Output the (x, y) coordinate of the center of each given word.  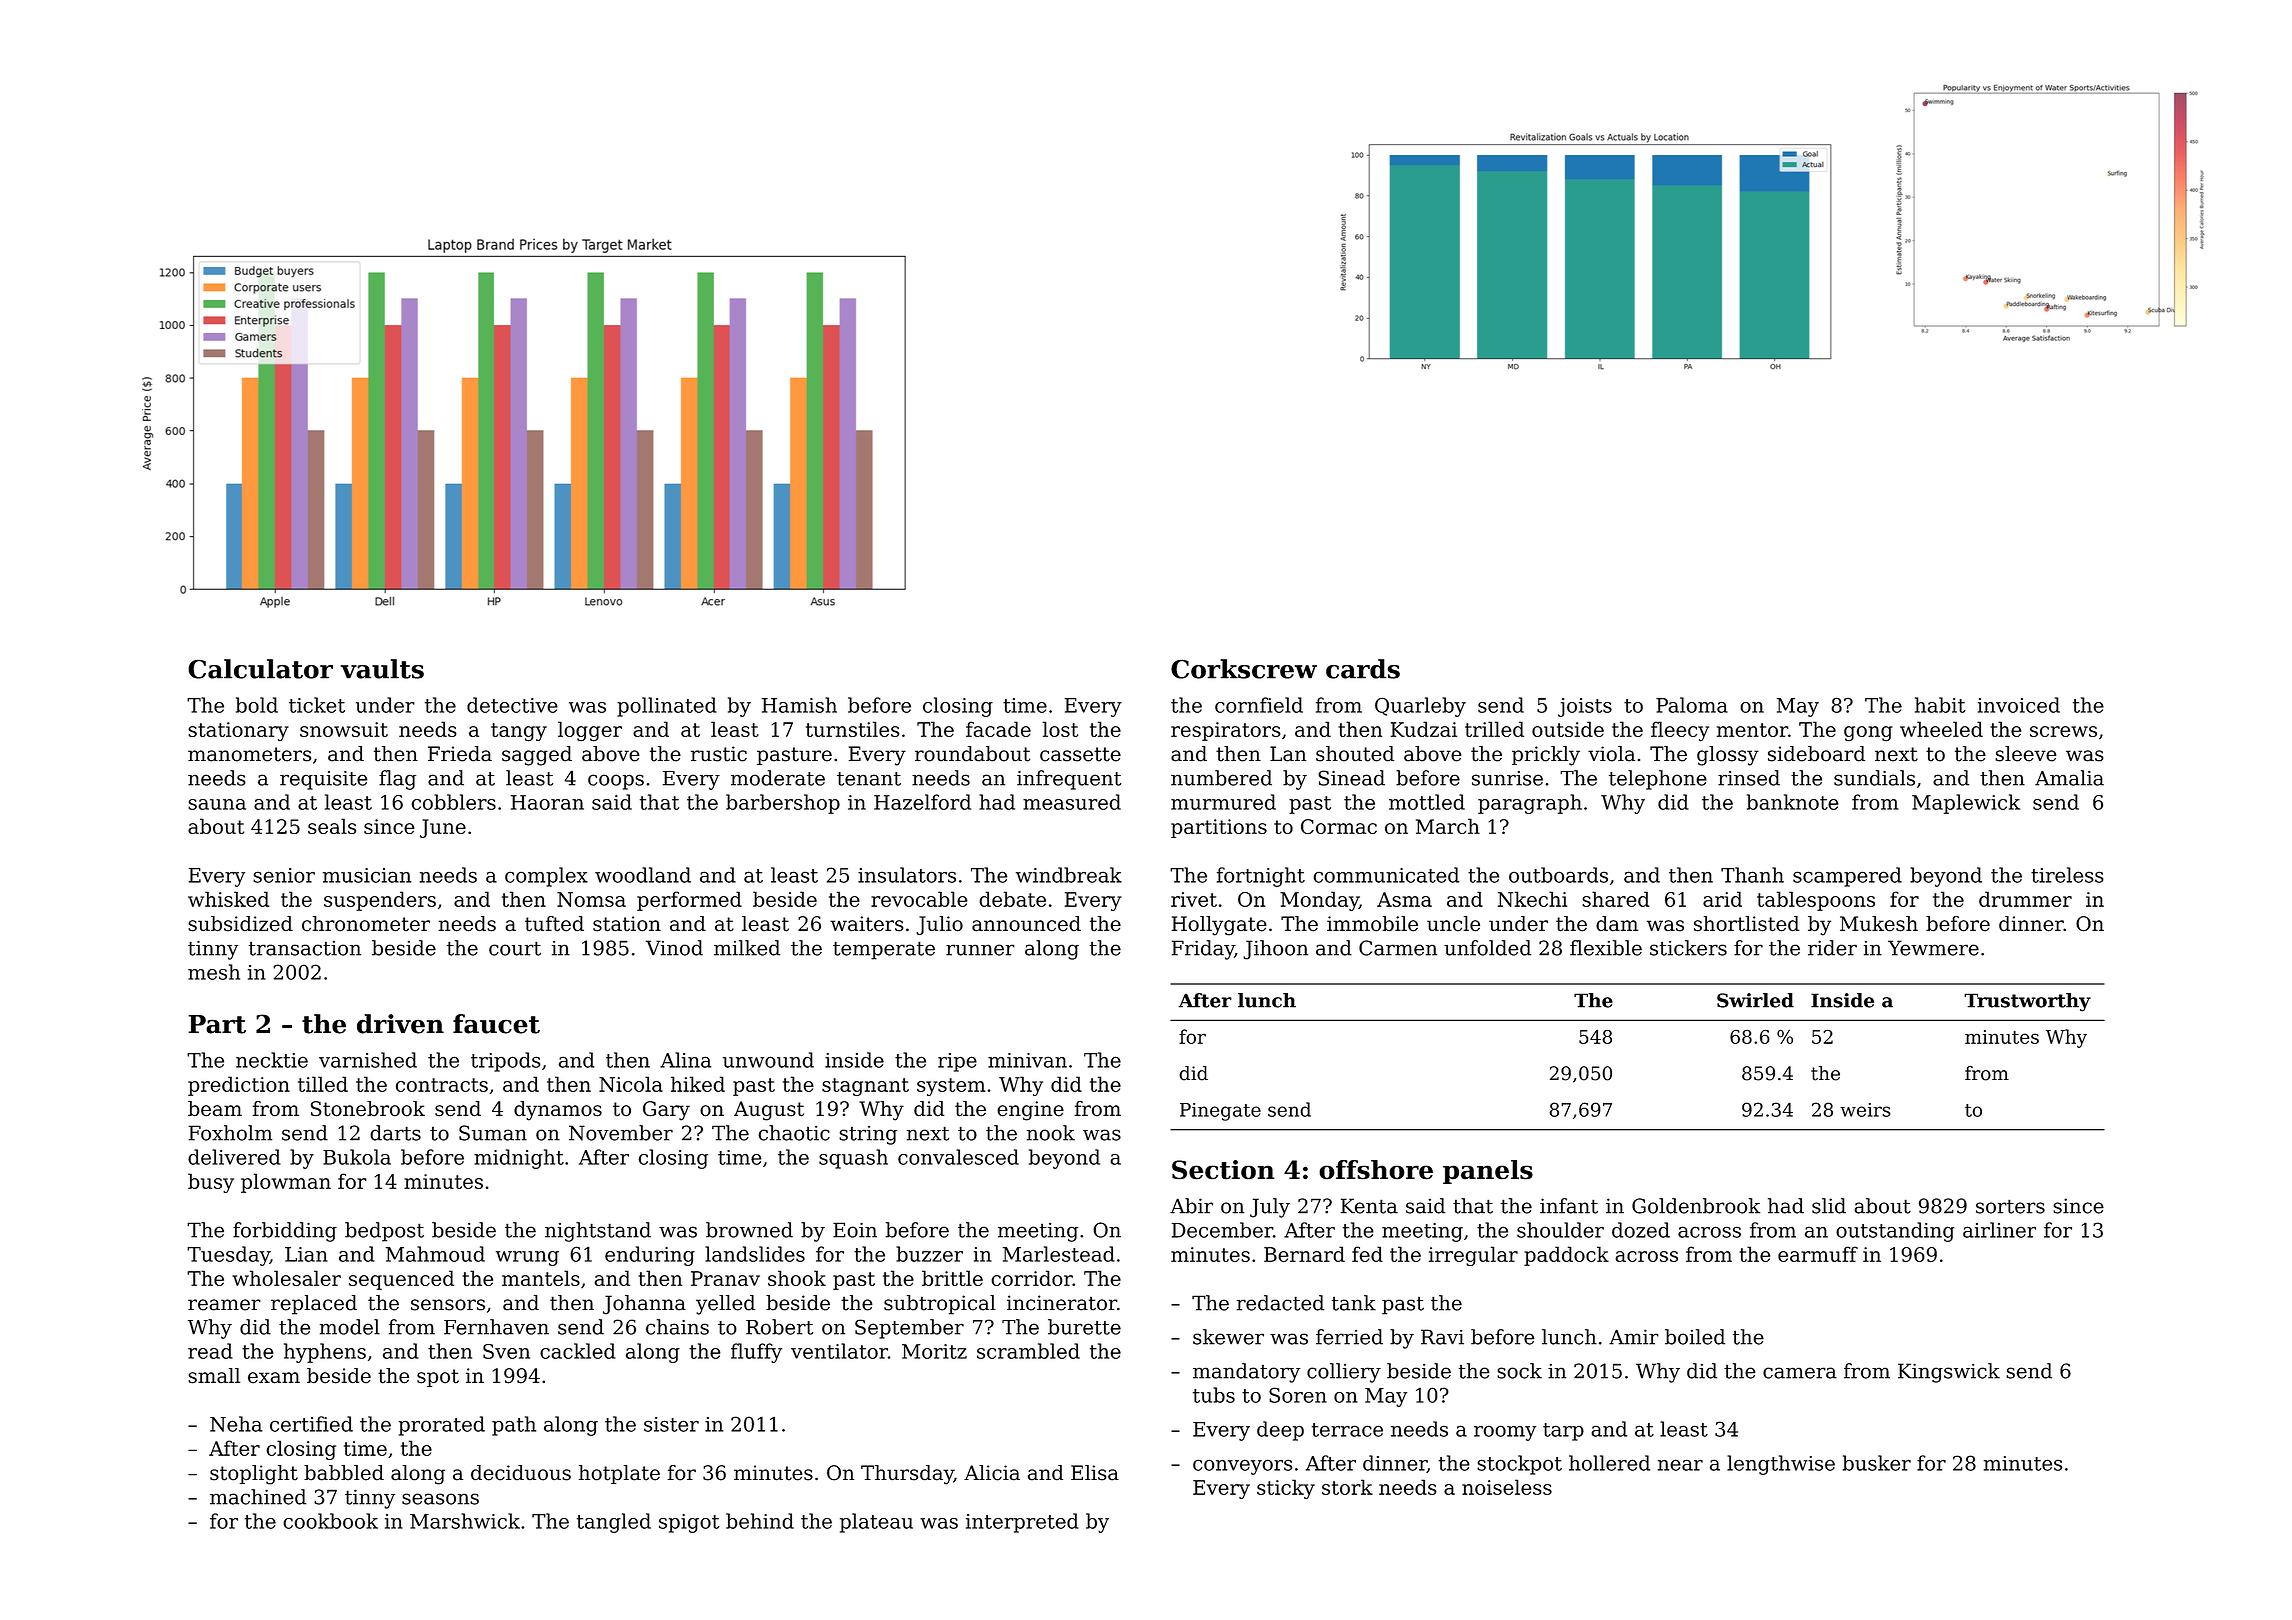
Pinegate (1220, 1112)
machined (258, 1497)
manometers (249, 754)
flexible (1606, 948)
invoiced (2019, 705)
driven (400, 1024)
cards (1363, 669)
